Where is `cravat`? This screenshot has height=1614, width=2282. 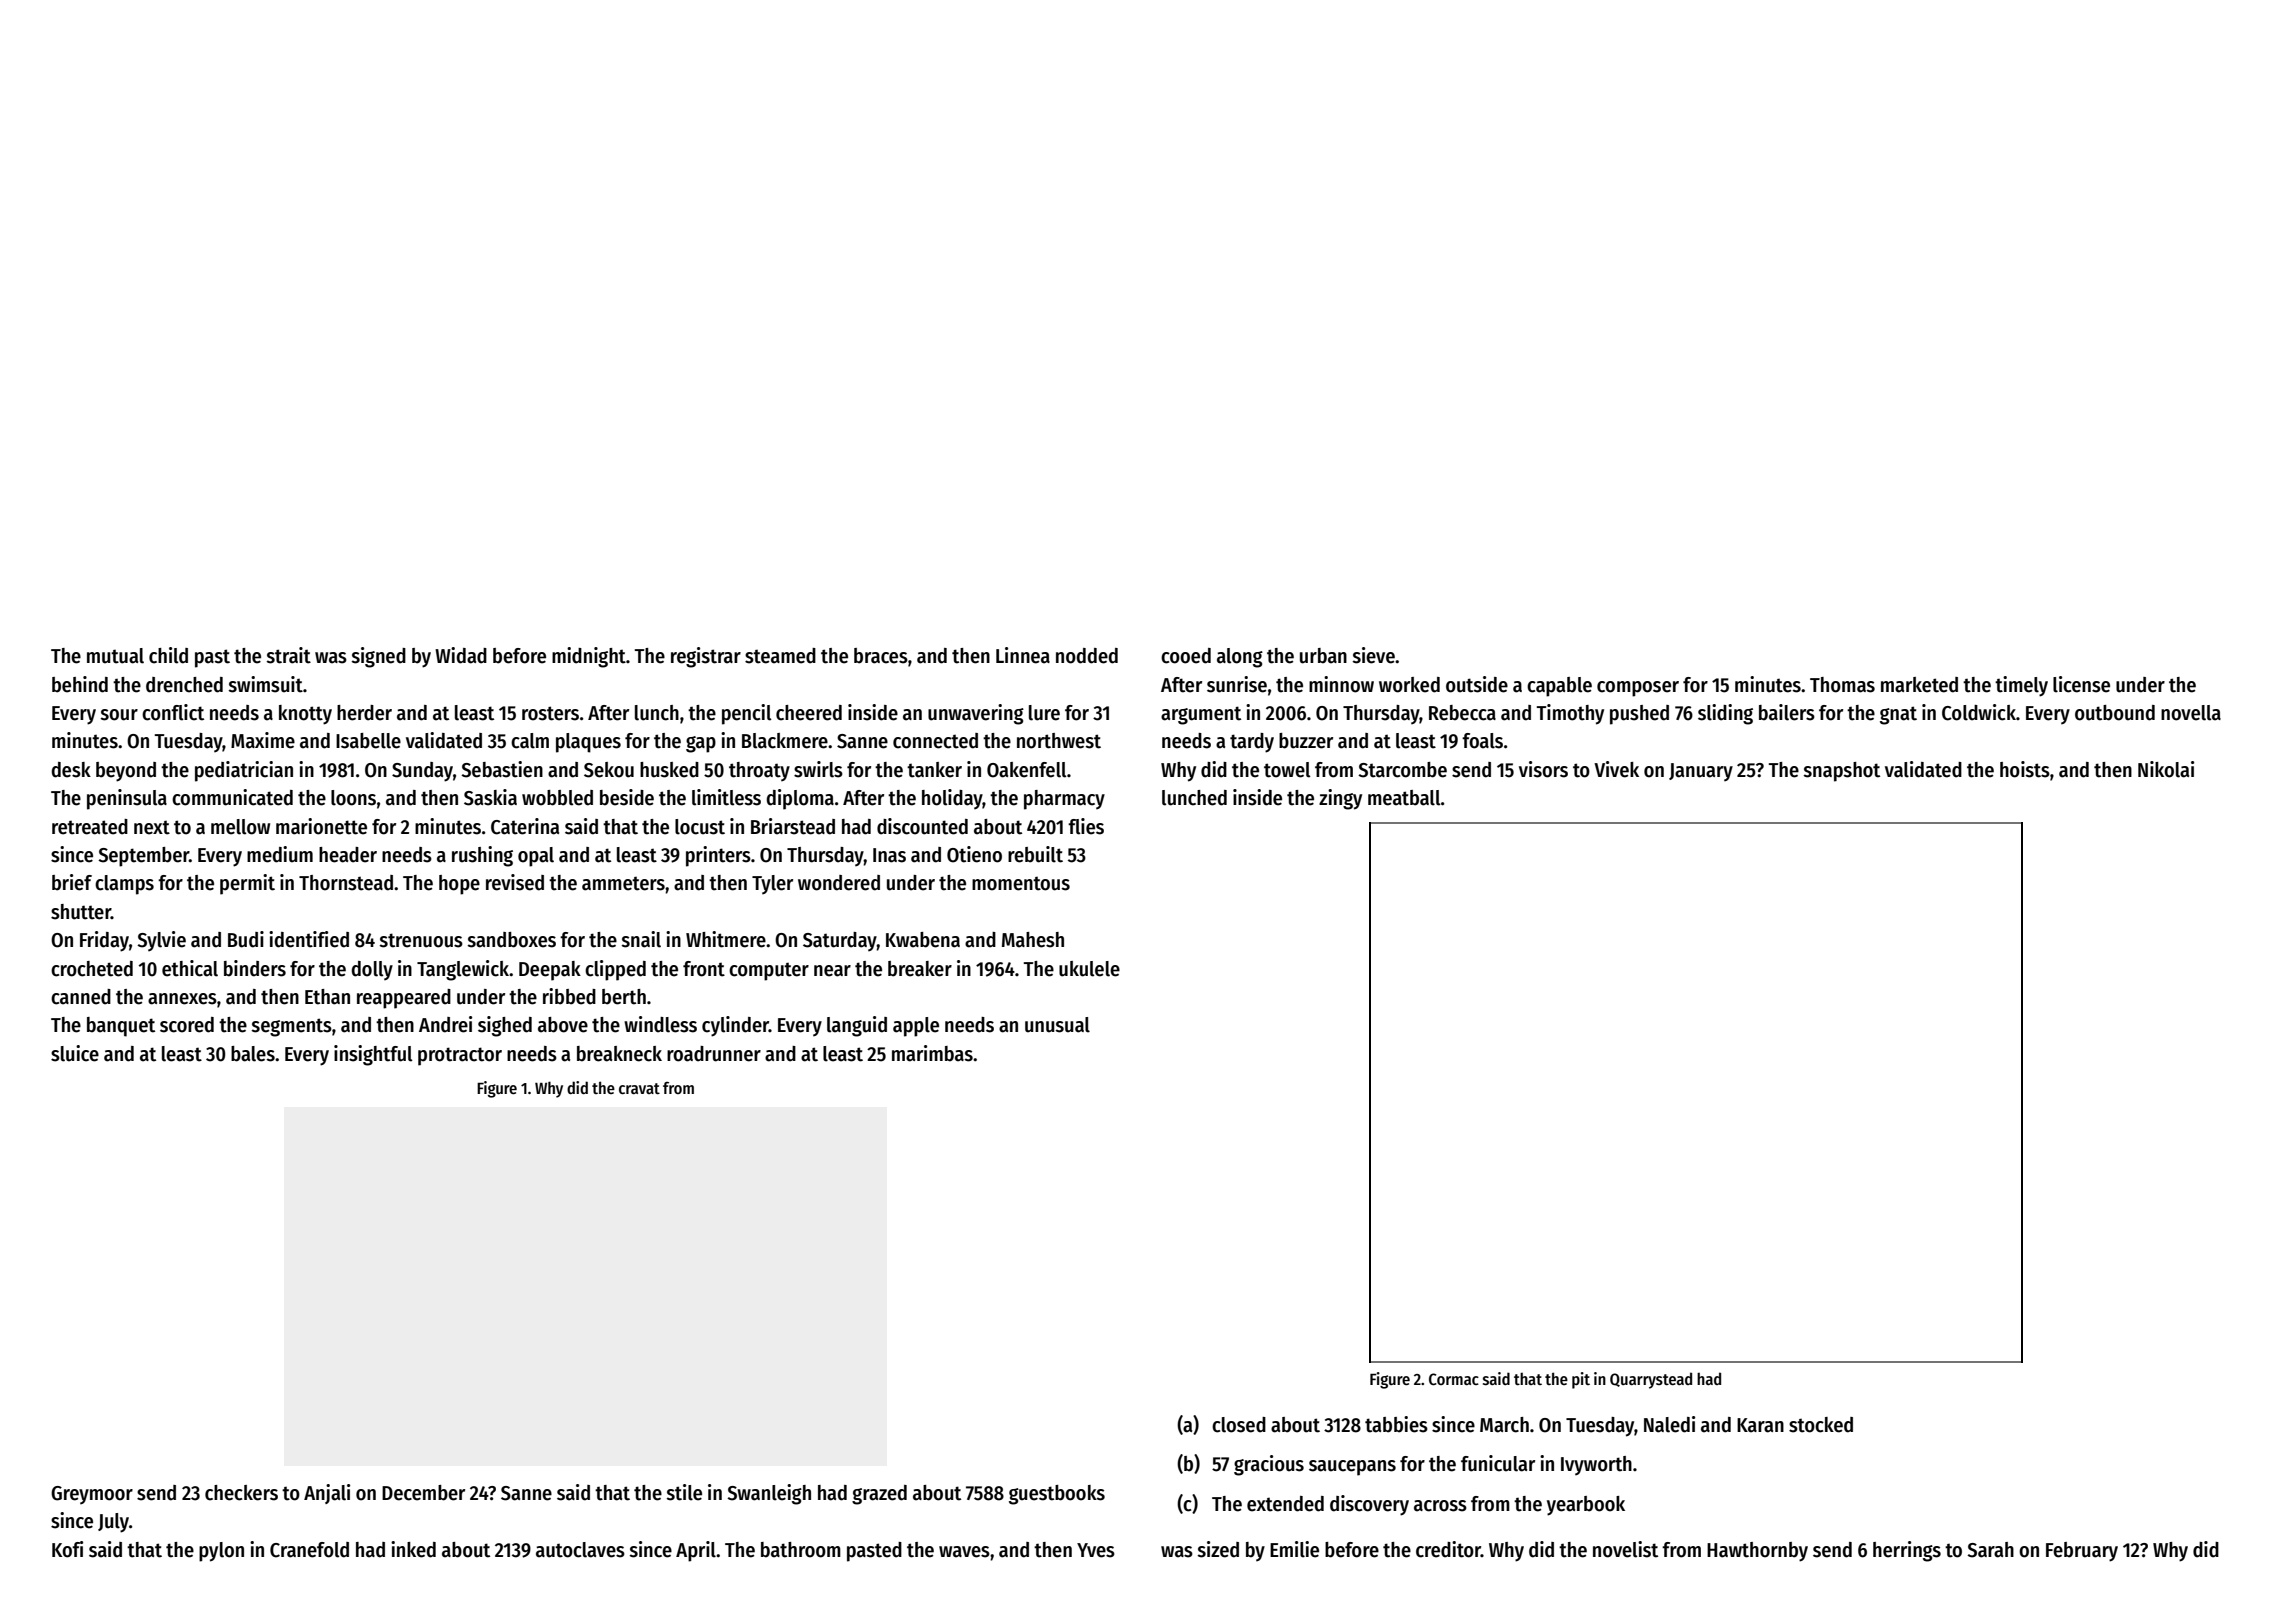
cravat is located at coordinates (639, 1088).
